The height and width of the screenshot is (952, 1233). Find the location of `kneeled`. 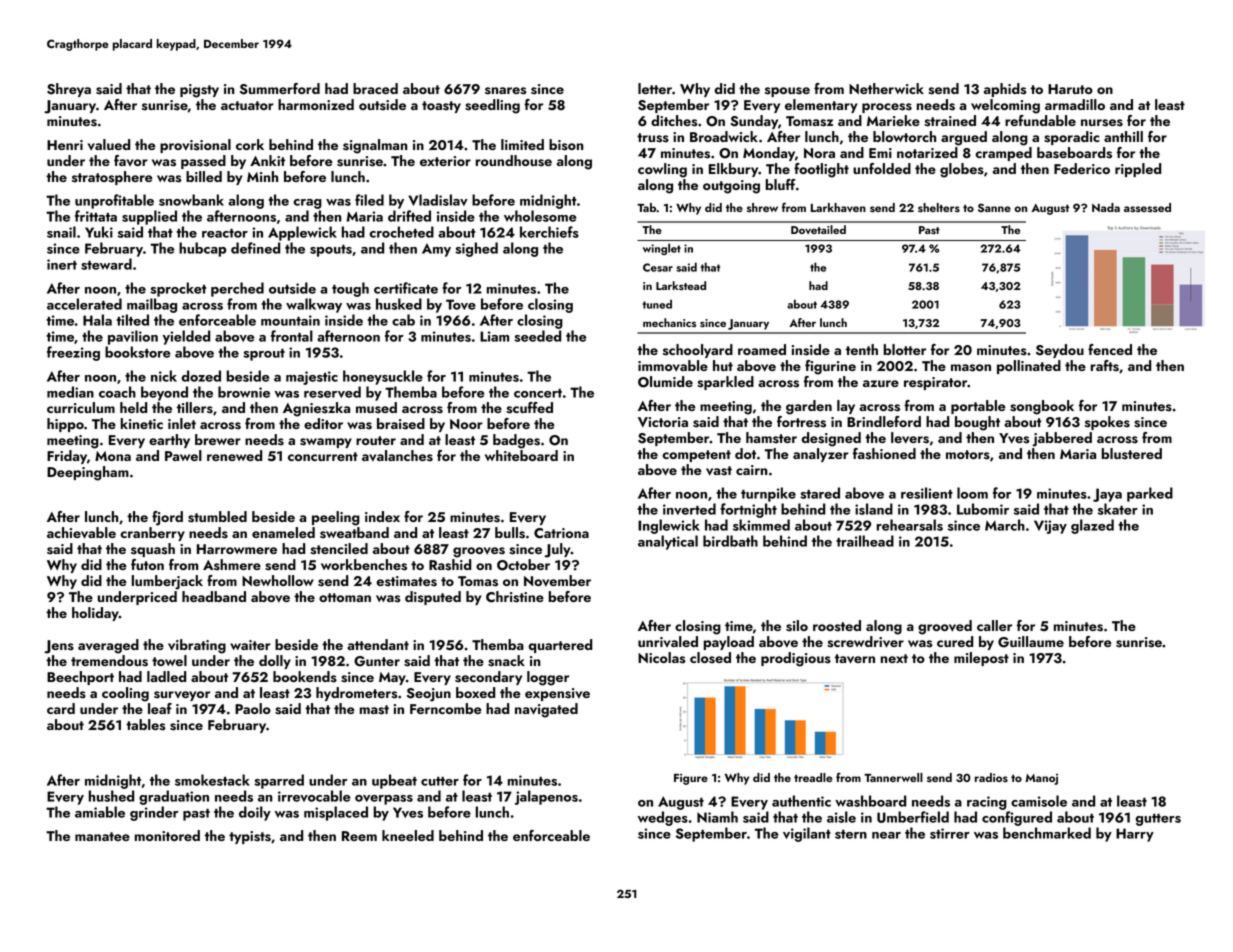

kneeled is located at coordinates (408, 835).
